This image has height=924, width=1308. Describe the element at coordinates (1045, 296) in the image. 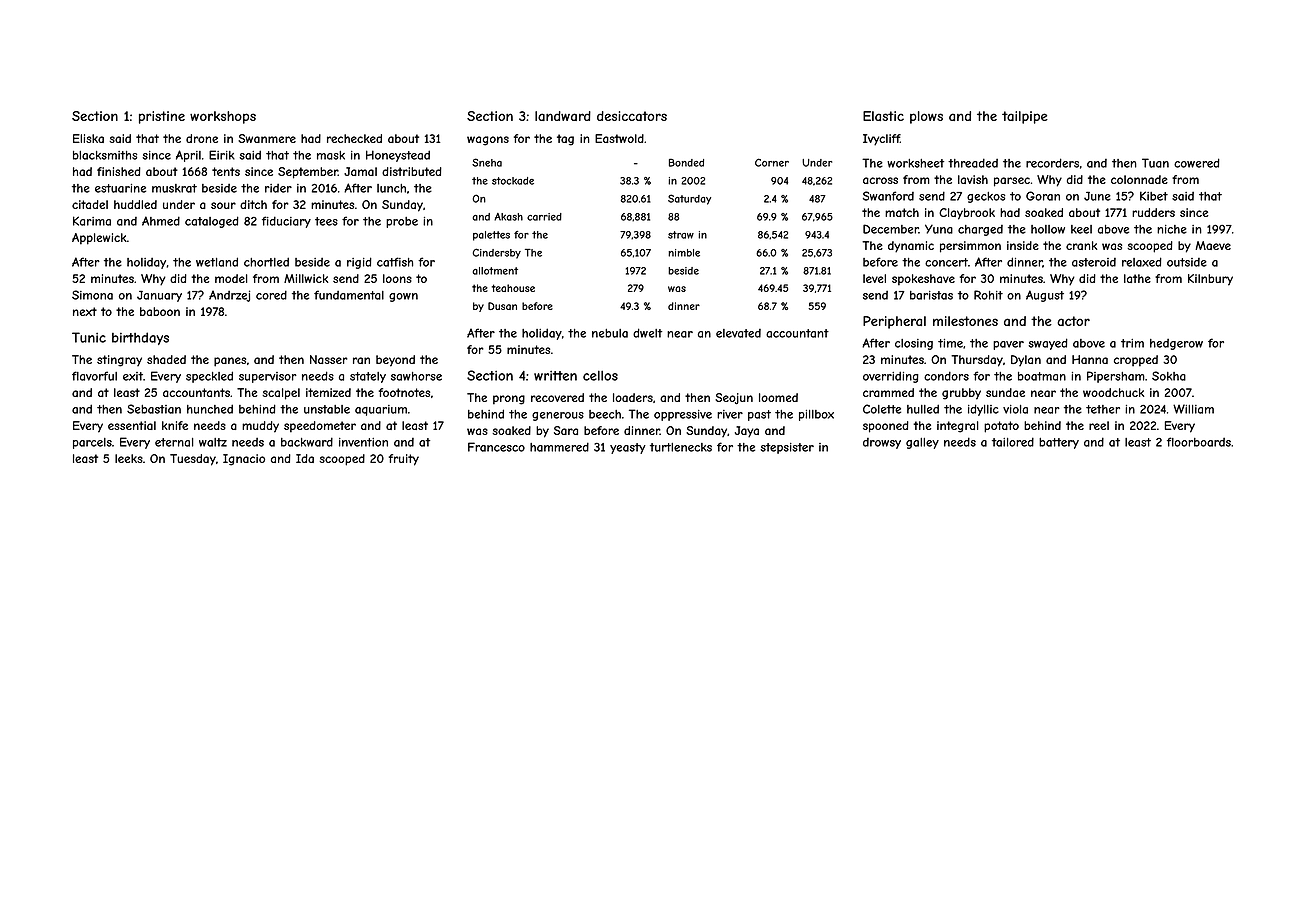

I see `August` at that location.
